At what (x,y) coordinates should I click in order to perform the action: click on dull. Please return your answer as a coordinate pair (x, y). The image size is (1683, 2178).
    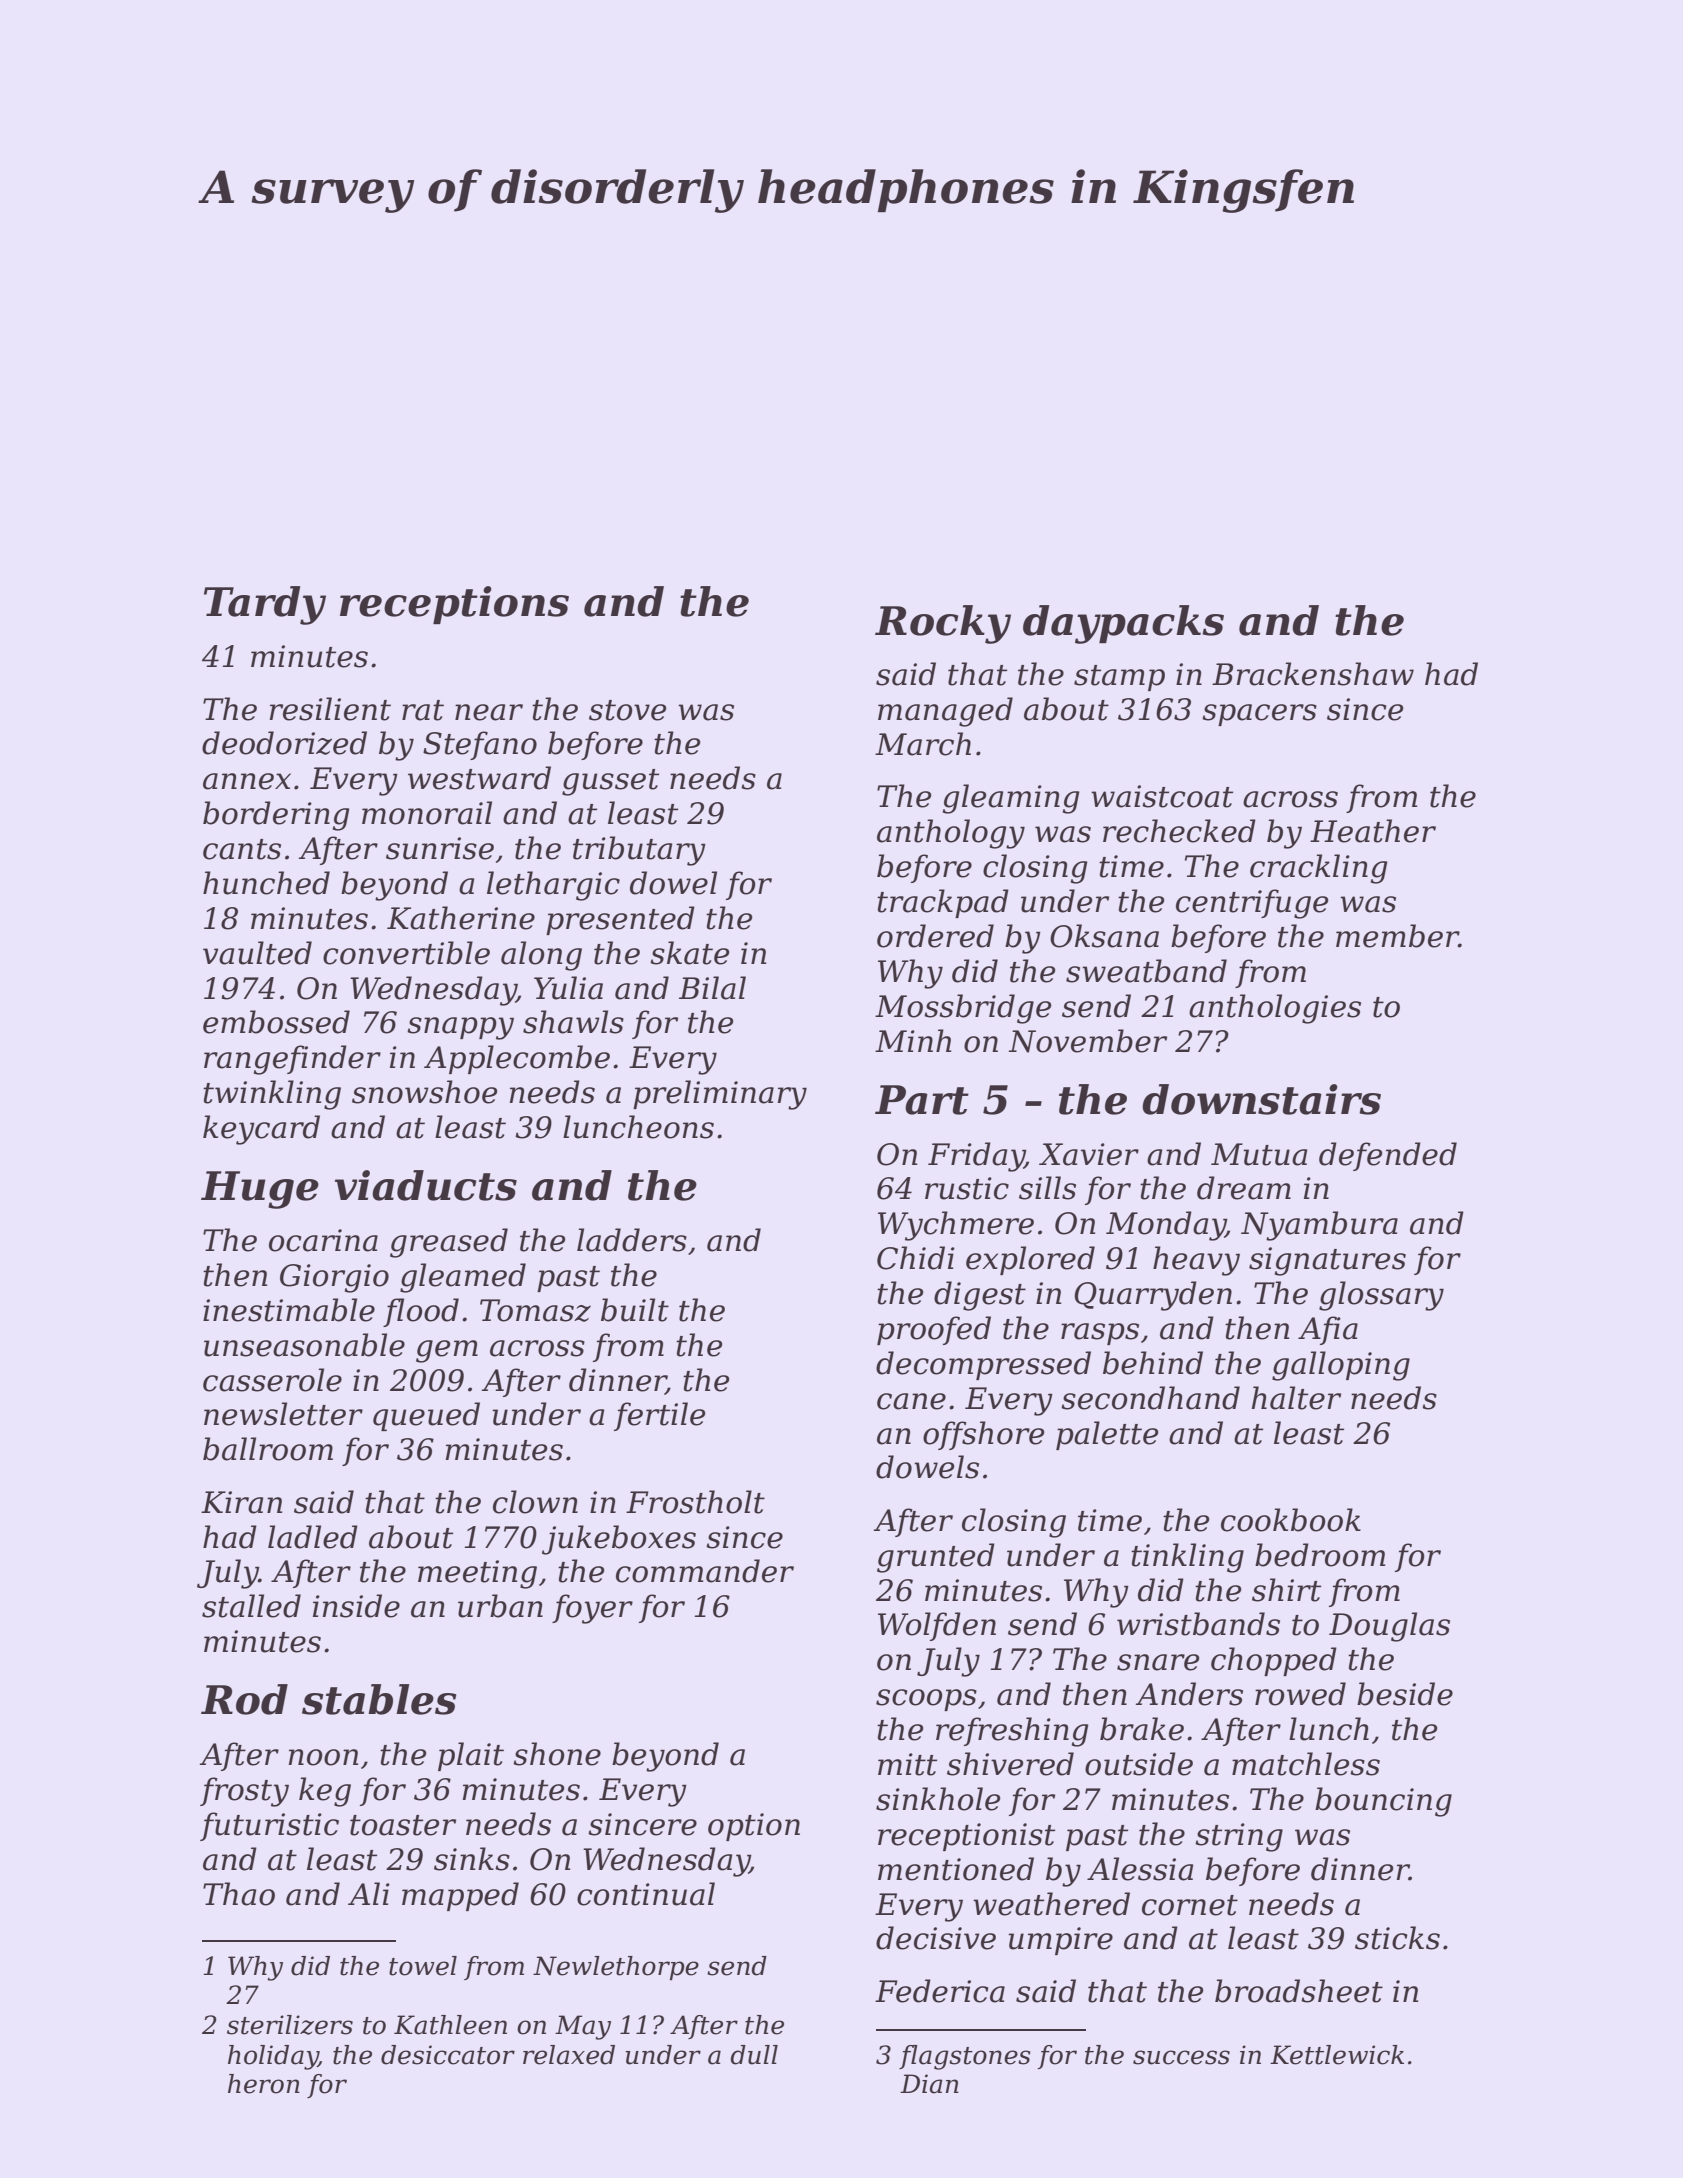
    Looking at the image, I should click on (754, 2055).
